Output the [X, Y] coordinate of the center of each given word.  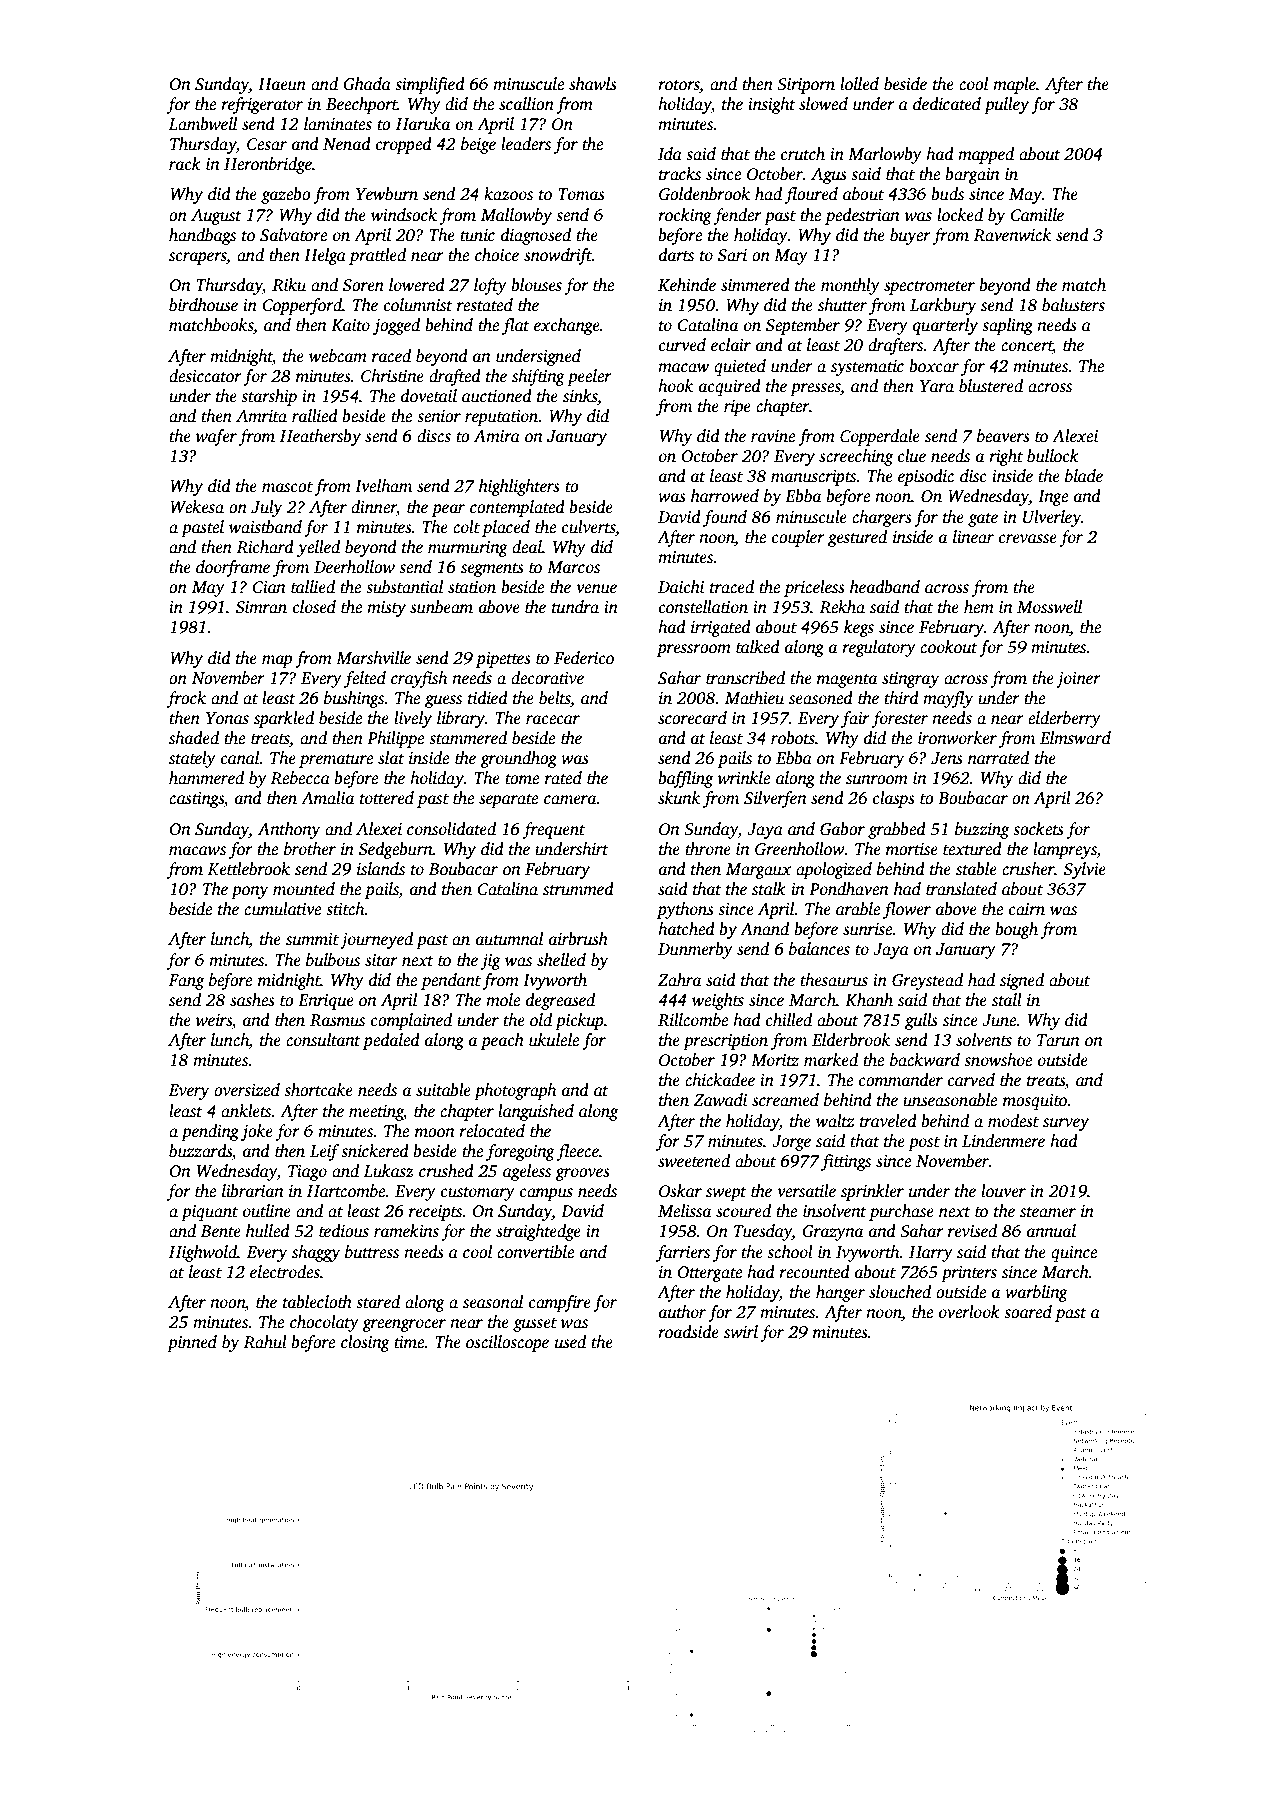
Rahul [265, 1342]
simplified [430, 85]
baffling [685, 779]
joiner [1078, 680]
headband [885, 587]
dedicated [947, 104]
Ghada [367, 84]
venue [596, 589]
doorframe [233, 568]
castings [196, 800]
